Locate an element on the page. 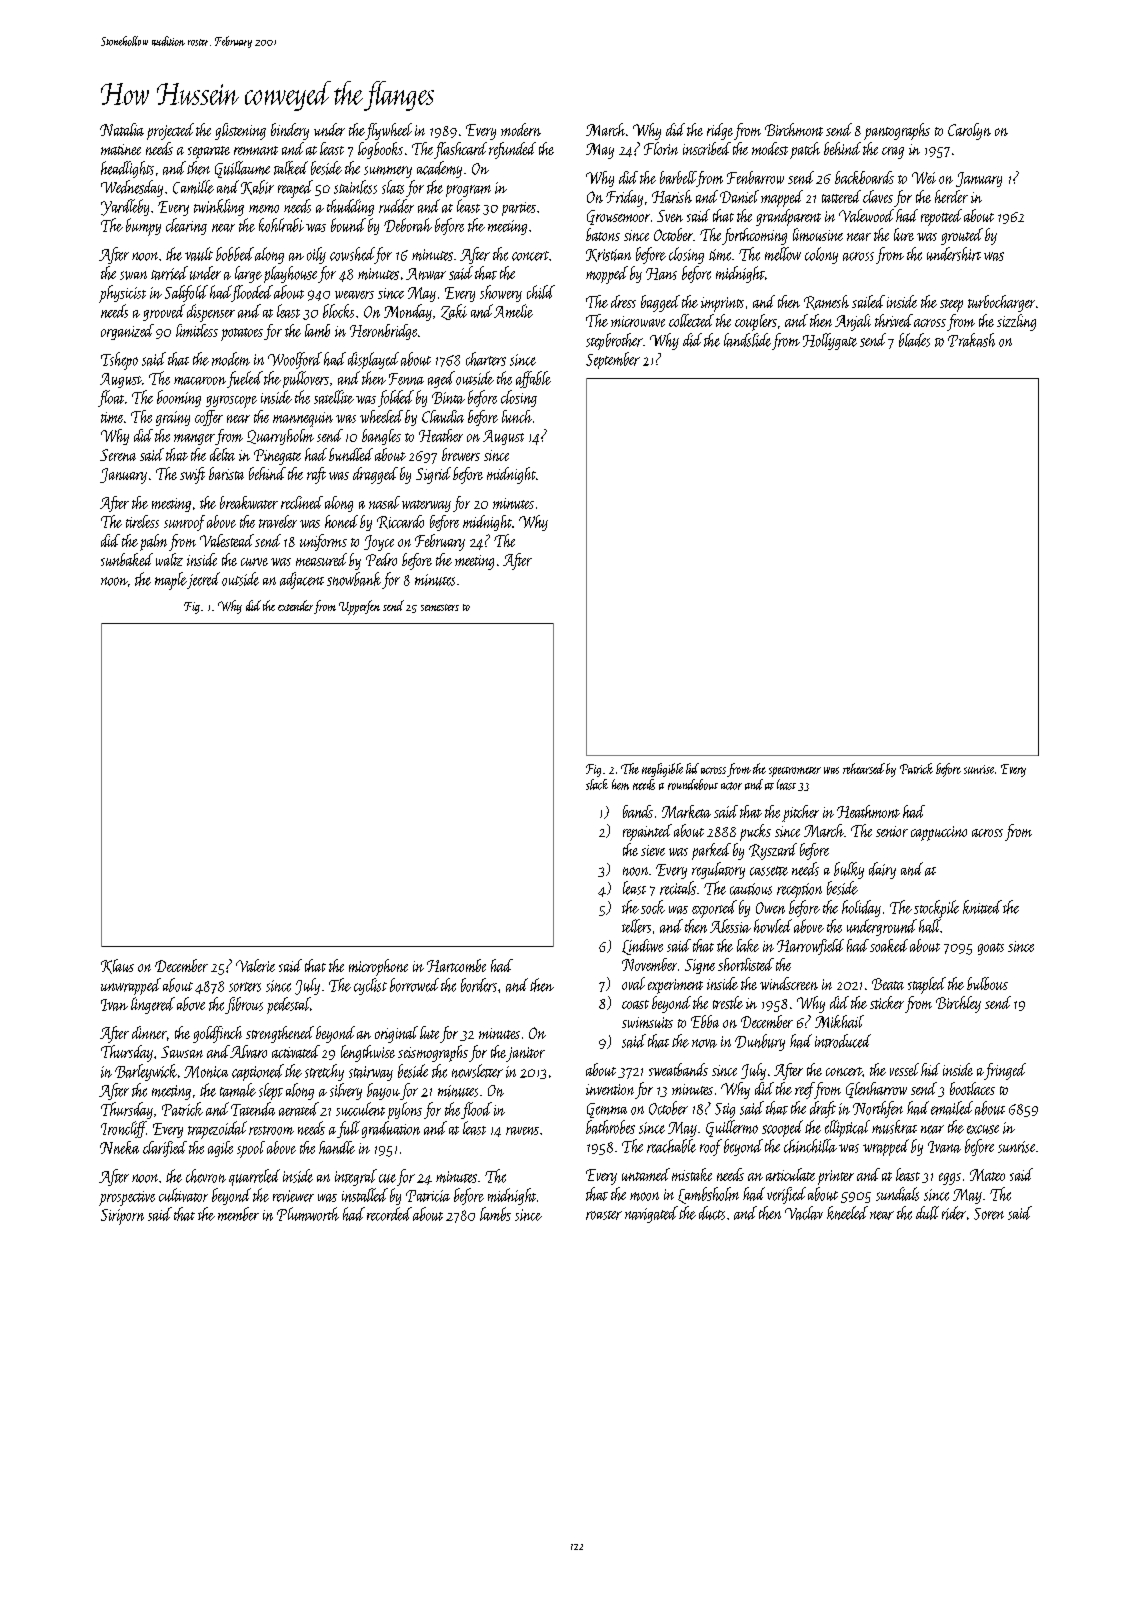  Plumworth is located at coordinates (308, 1214).
